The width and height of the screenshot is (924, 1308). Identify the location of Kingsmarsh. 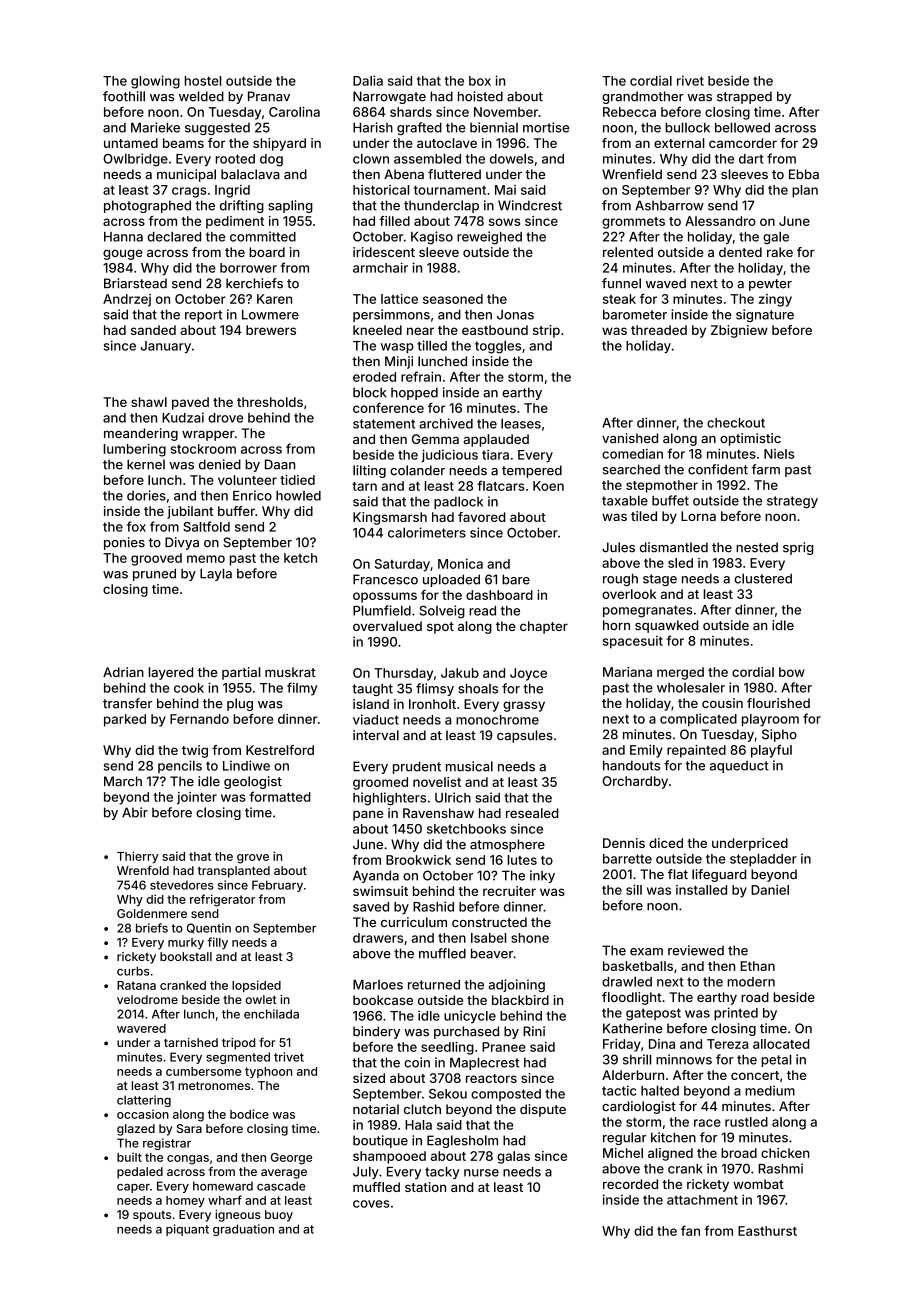
(390, 518).
